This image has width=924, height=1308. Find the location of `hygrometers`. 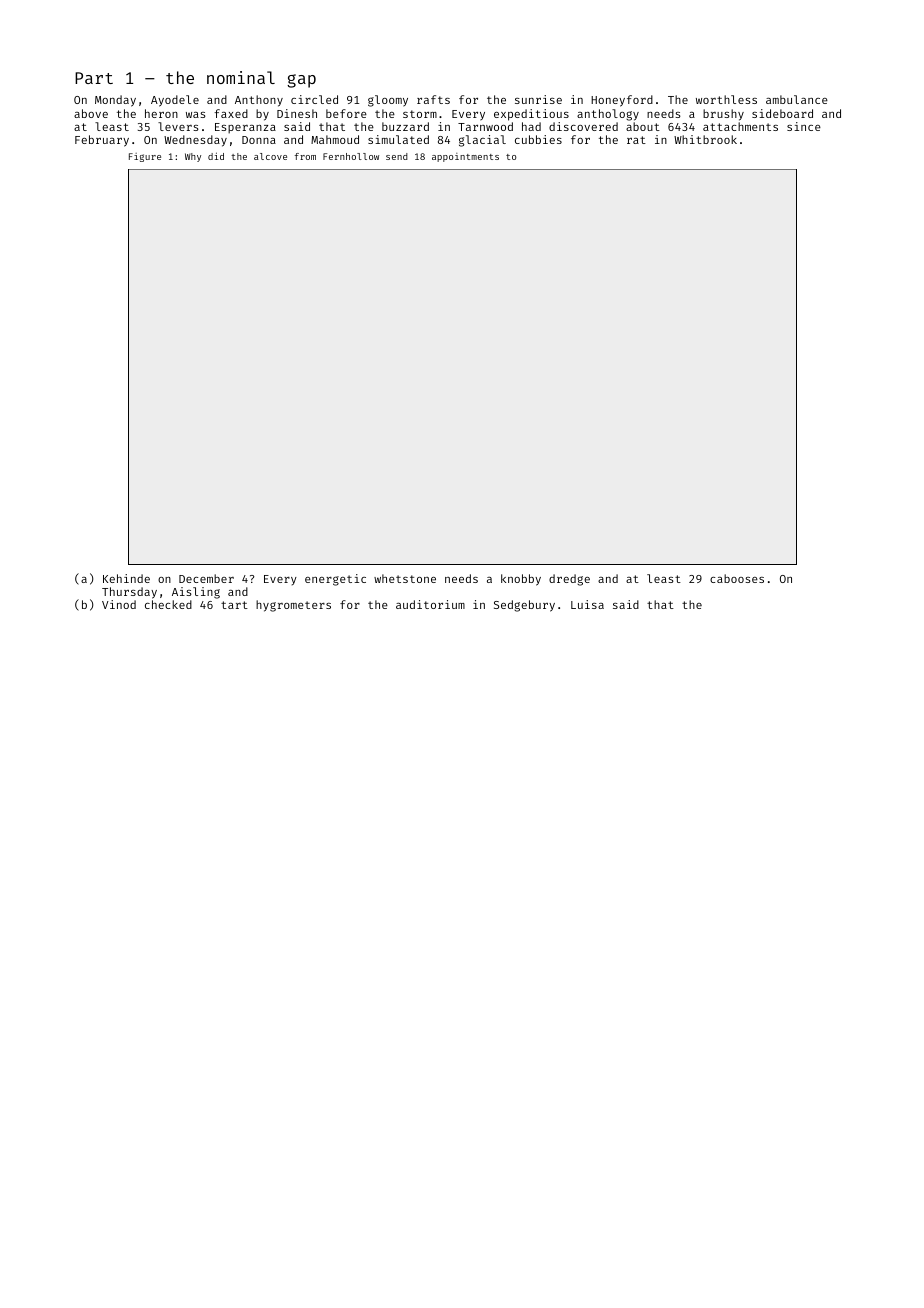

hygrometers is located at coordinates (293, 606).
